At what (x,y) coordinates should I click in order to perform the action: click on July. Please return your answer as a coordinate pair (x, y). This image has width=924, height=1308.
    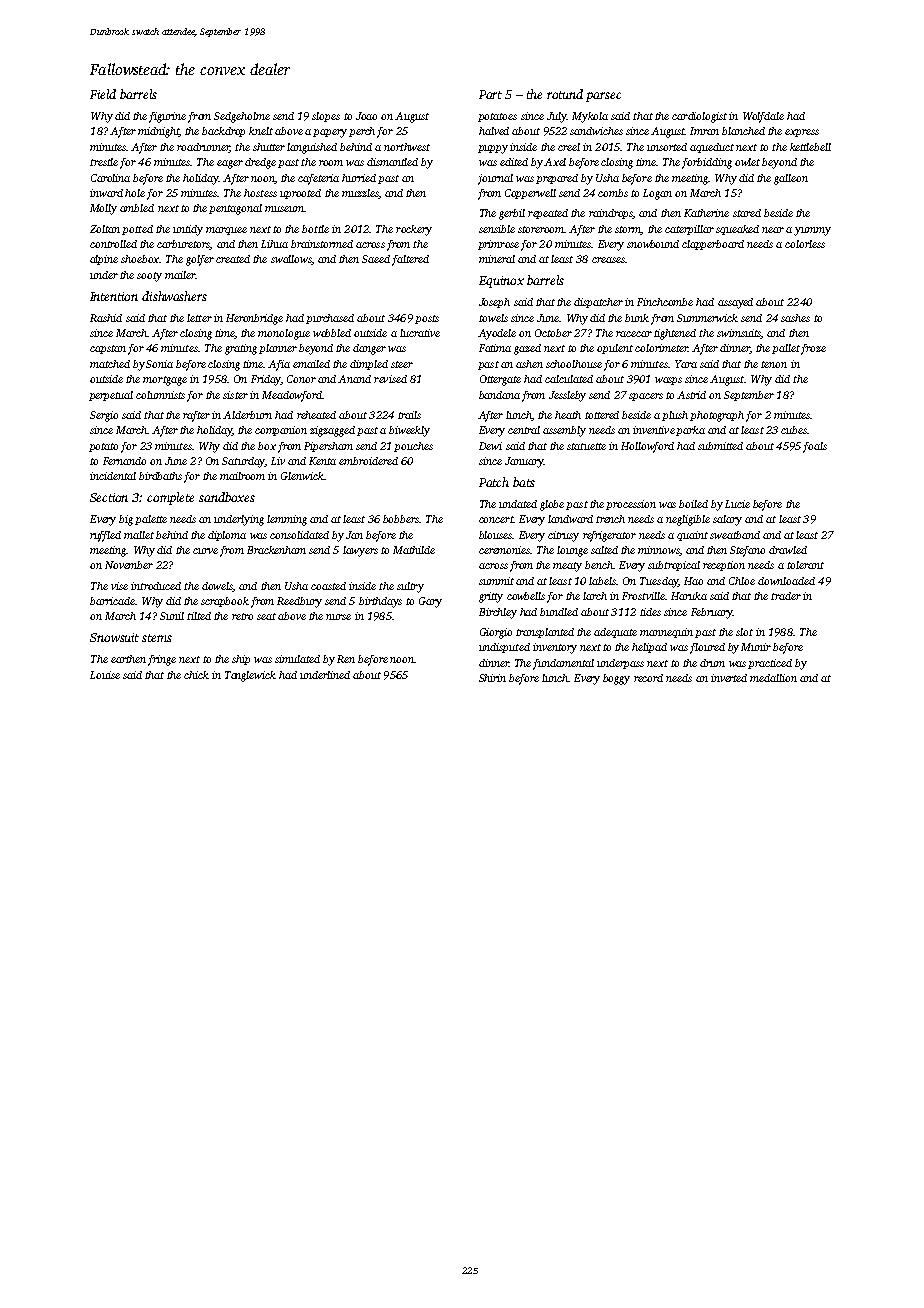
    Looking at the image, I should click on (557, 117).
